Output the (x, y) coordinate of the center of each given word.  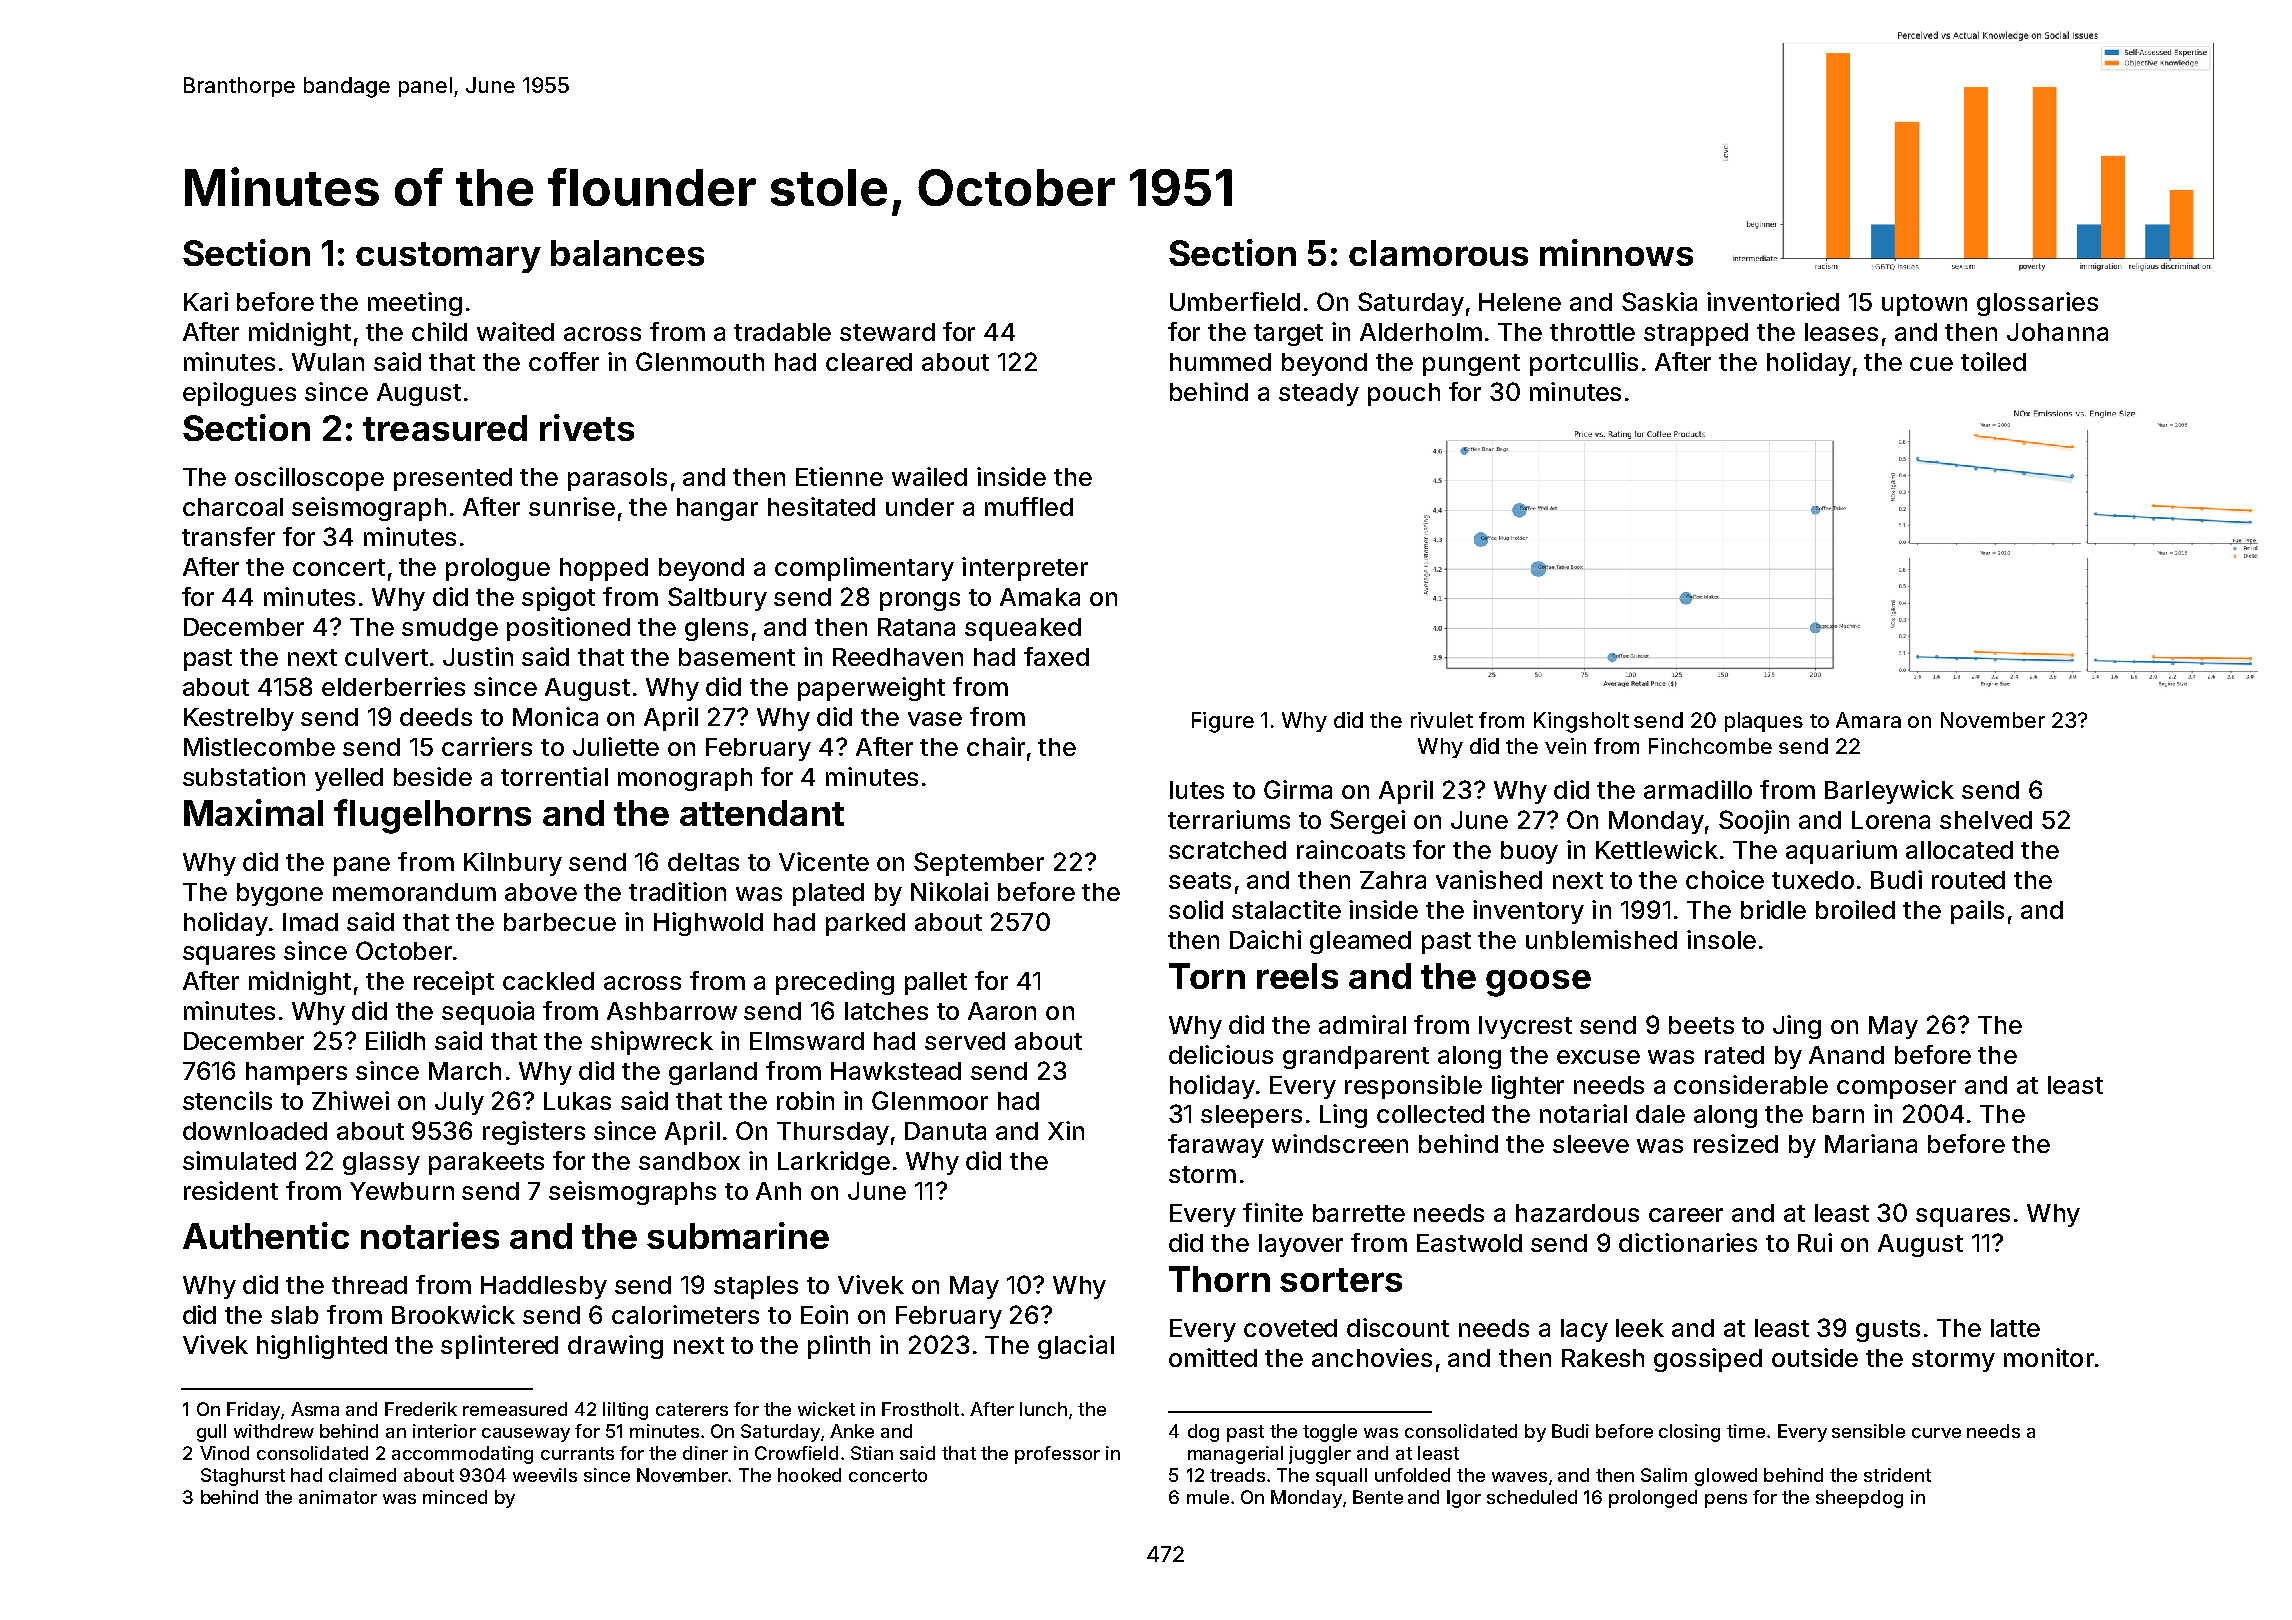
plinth (839, 1347)
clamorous (1438, 253)
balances (627, 253)
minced (455, 1497)
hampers (296, 1073)
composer (1896, 1089)
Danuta (945, 1131)
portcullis (1584, 364)
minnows (1616, 252)
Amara (1868, 720)
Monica (555, 716)
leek (1640, 1328)
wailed (929, 476)
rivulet (1442, 720)
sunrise (572, 506)
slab (294, 1315)
